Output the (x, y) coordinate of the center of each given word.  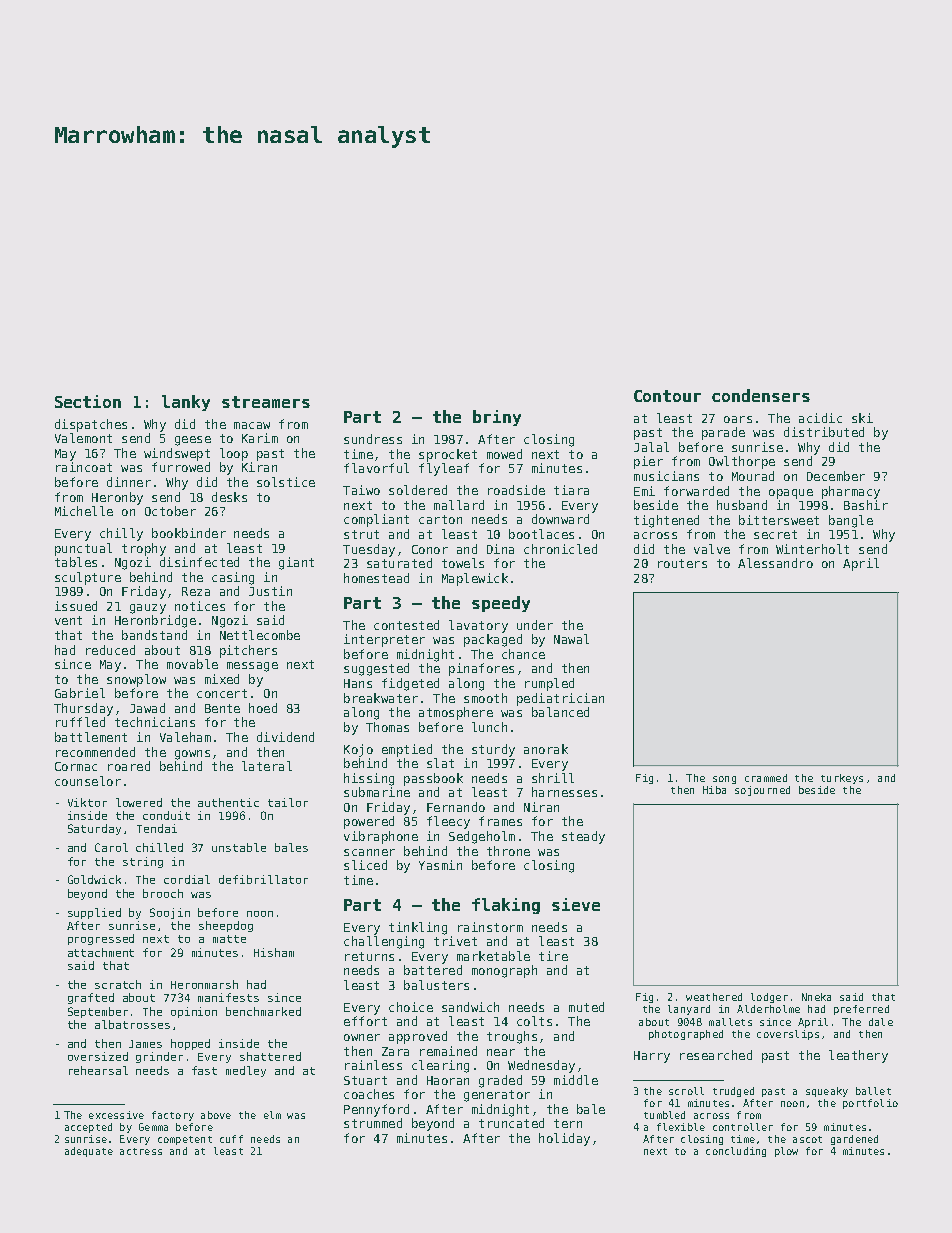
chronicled (560, 549)
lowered (139, 802)
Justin (270, 591)
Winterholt (812, 549)
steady (583, 837)
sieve (576, 904)
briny (497, 418)
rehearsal (98, 1070)
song (724, 780)
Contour (667, 396)
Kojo (358, 750)
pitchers (248, 651)
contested (406, 625)
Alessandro (775, 563)
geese (193, 441)
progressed (101, 939)
